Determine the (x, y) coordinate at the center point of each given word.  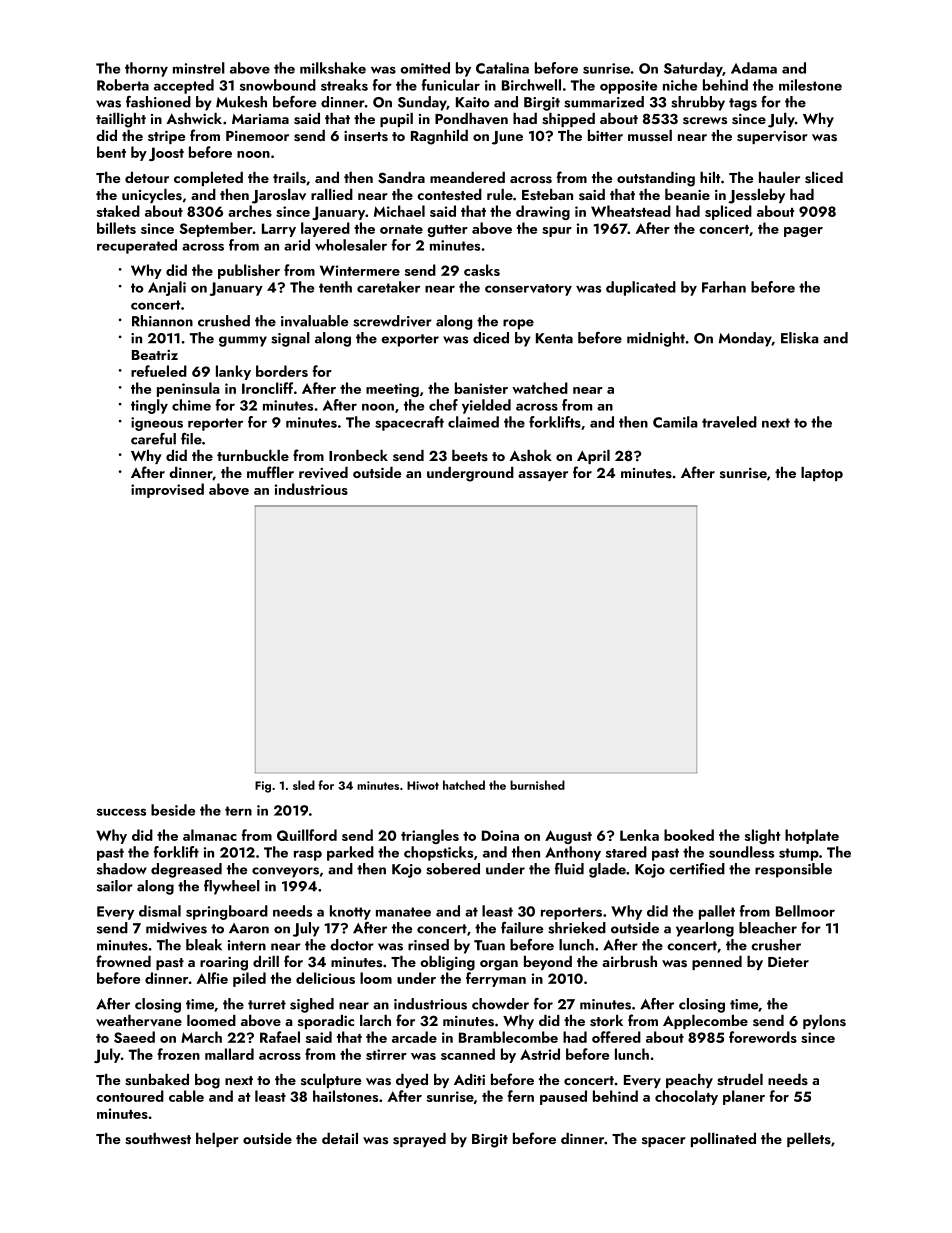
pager (803, 232)
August (568, 837)
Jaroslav (279, 196)
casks (482, 270)
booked (689, 835)
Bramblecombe (508, 1037)
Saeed (134, 1037)
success (121, 812)
